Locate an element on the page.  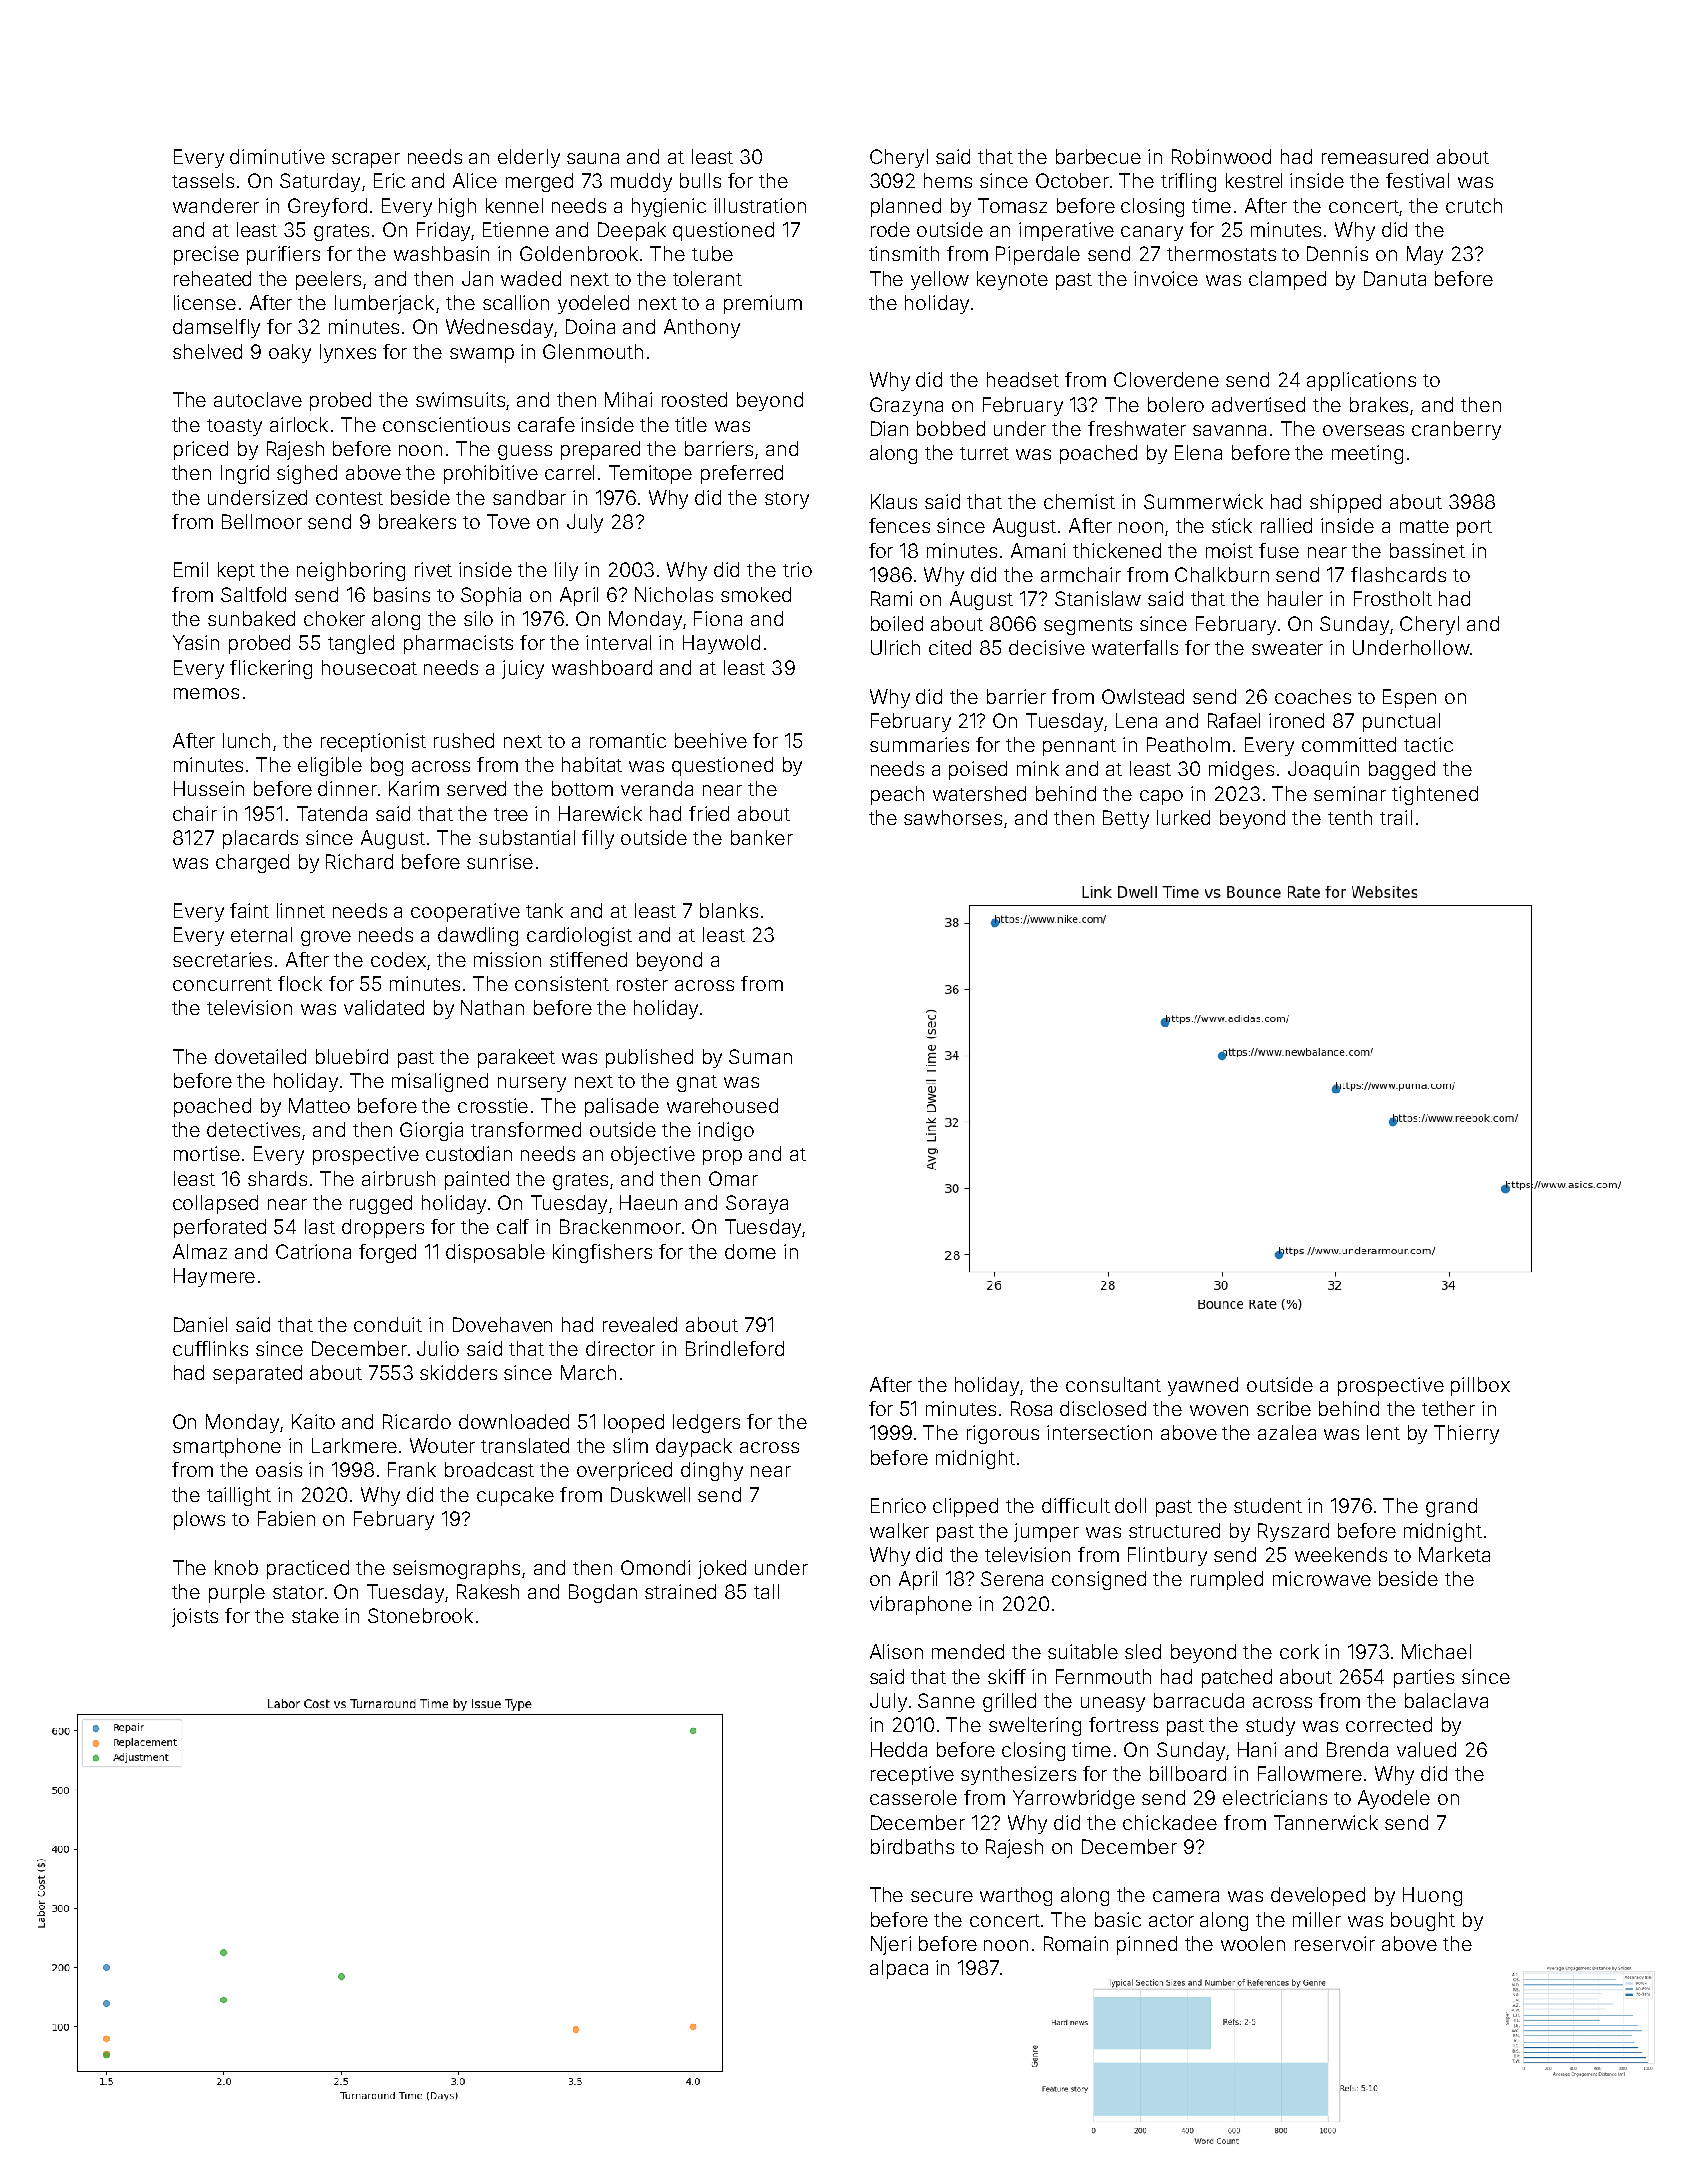
pillbox is located at coordinates (1480, 1386).
